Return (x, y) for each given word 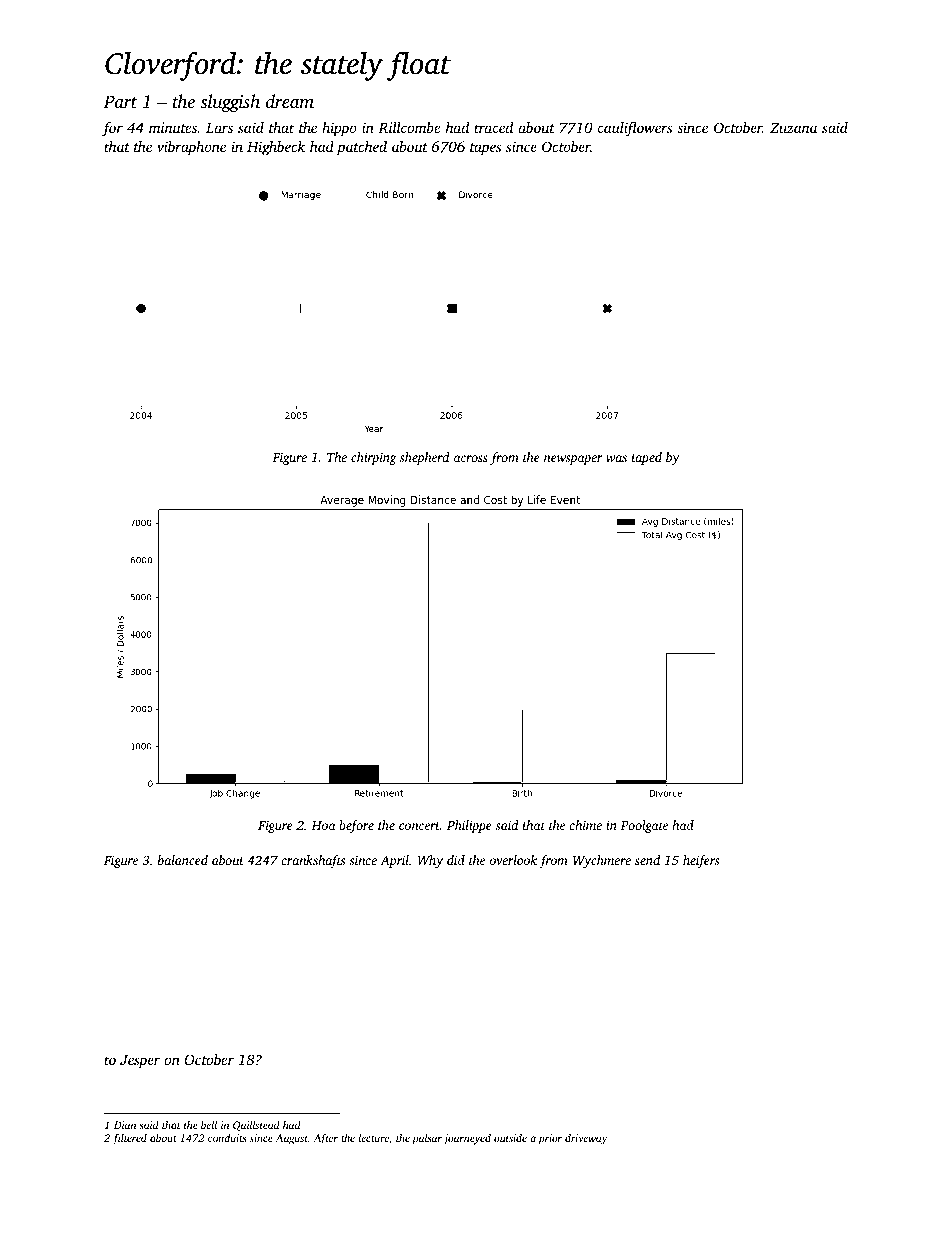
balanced (183, 860)
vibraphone (191, 148)
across (471, 458)
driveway (586, 1139)
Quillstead (256, 1126)
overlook (513, 860)
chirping (373, 458)
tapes (485, 149)
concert (419, 826)
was (616, 458)
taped (647, 458)
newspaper (573, 460)
